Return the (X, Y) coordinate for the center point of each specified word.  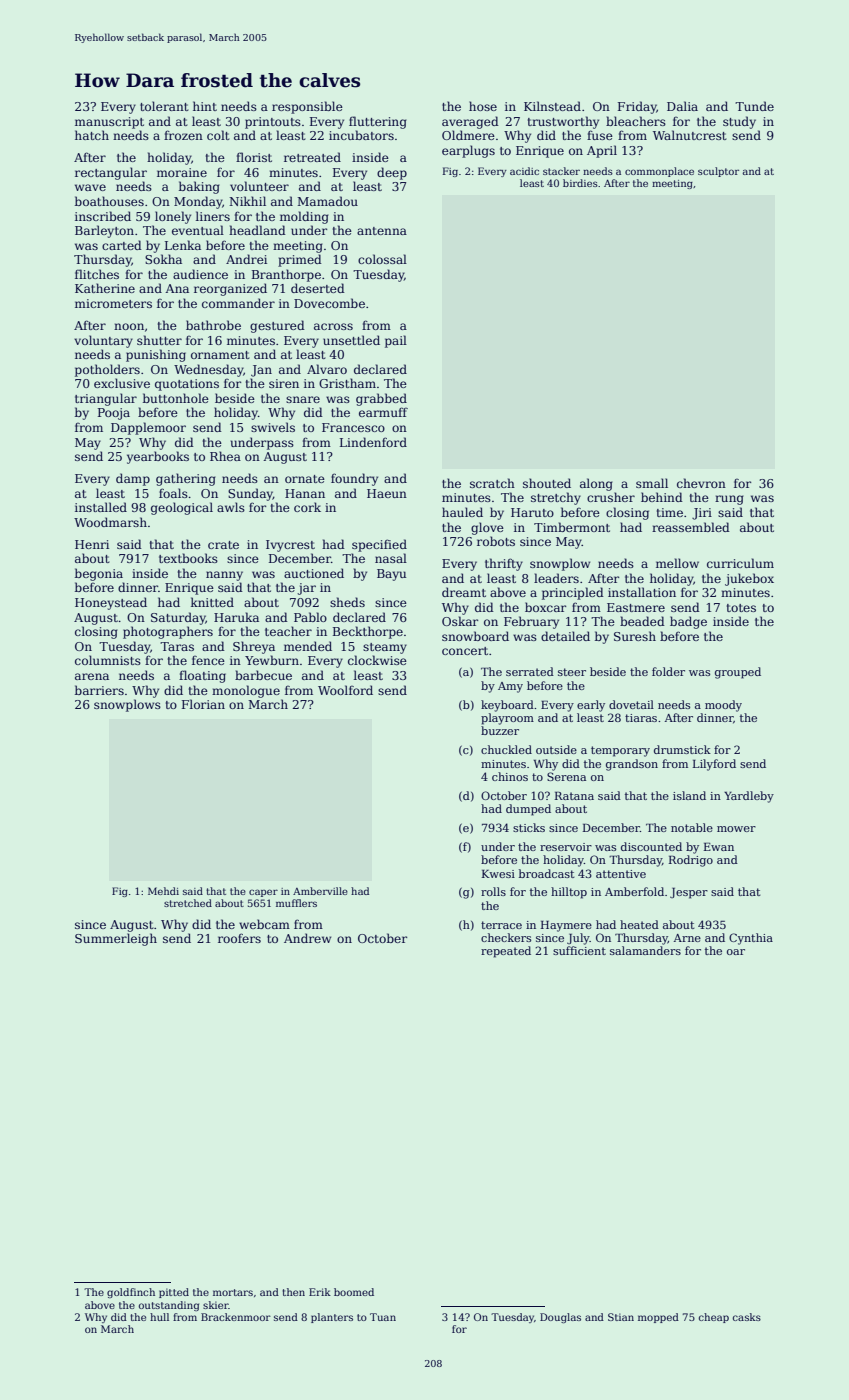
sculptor (718, 172)
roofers (239, 938)
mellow (677, 563)
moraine (182, 172)
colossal (382, 259)
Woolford (345, 690)
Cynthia (751, 939)
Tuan (383, 1317)
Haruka (236, 617)
